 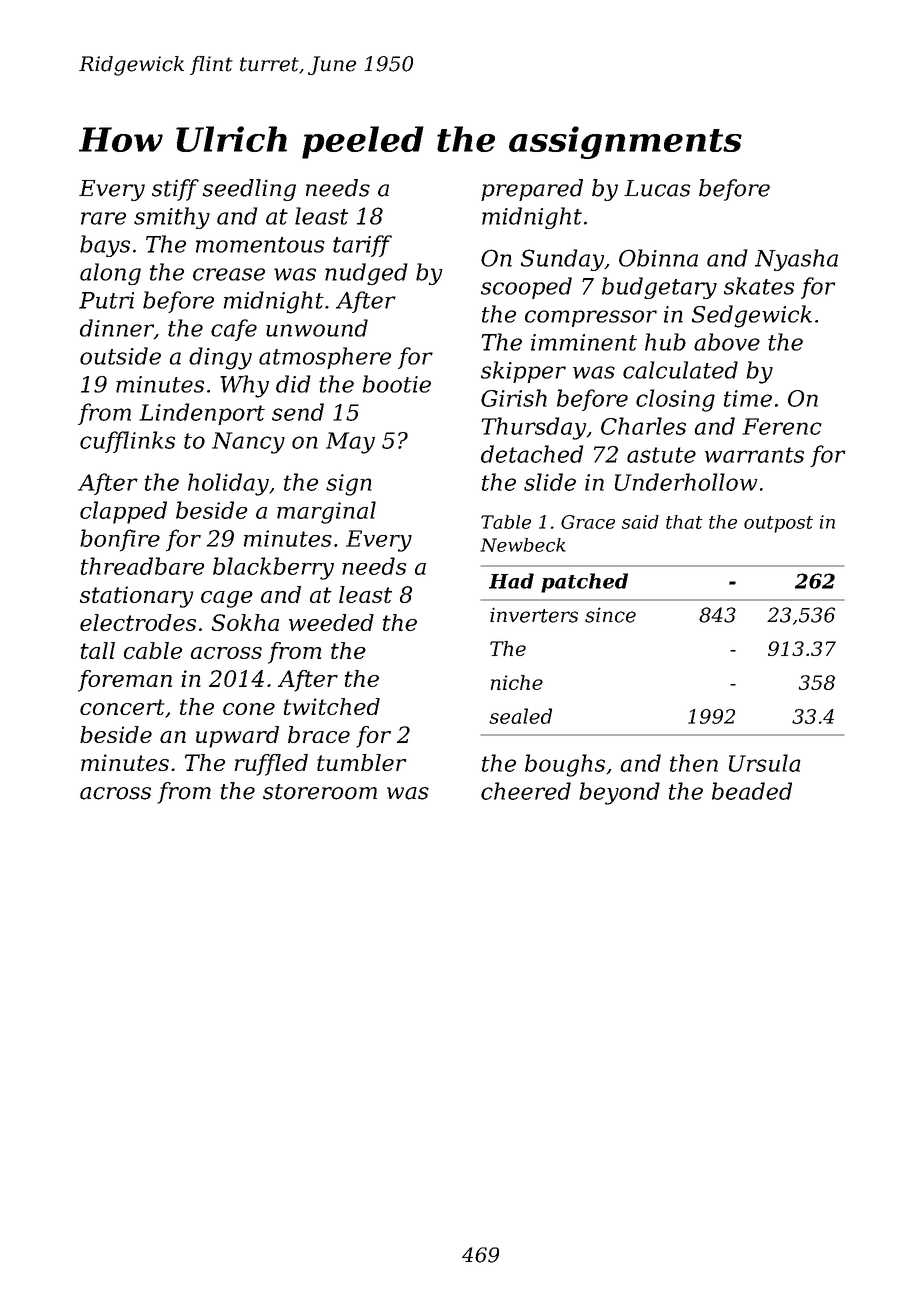 What do you see at coordinates (249, 190) in the image?
I see `seedling` at bounding box center [249, 190].
